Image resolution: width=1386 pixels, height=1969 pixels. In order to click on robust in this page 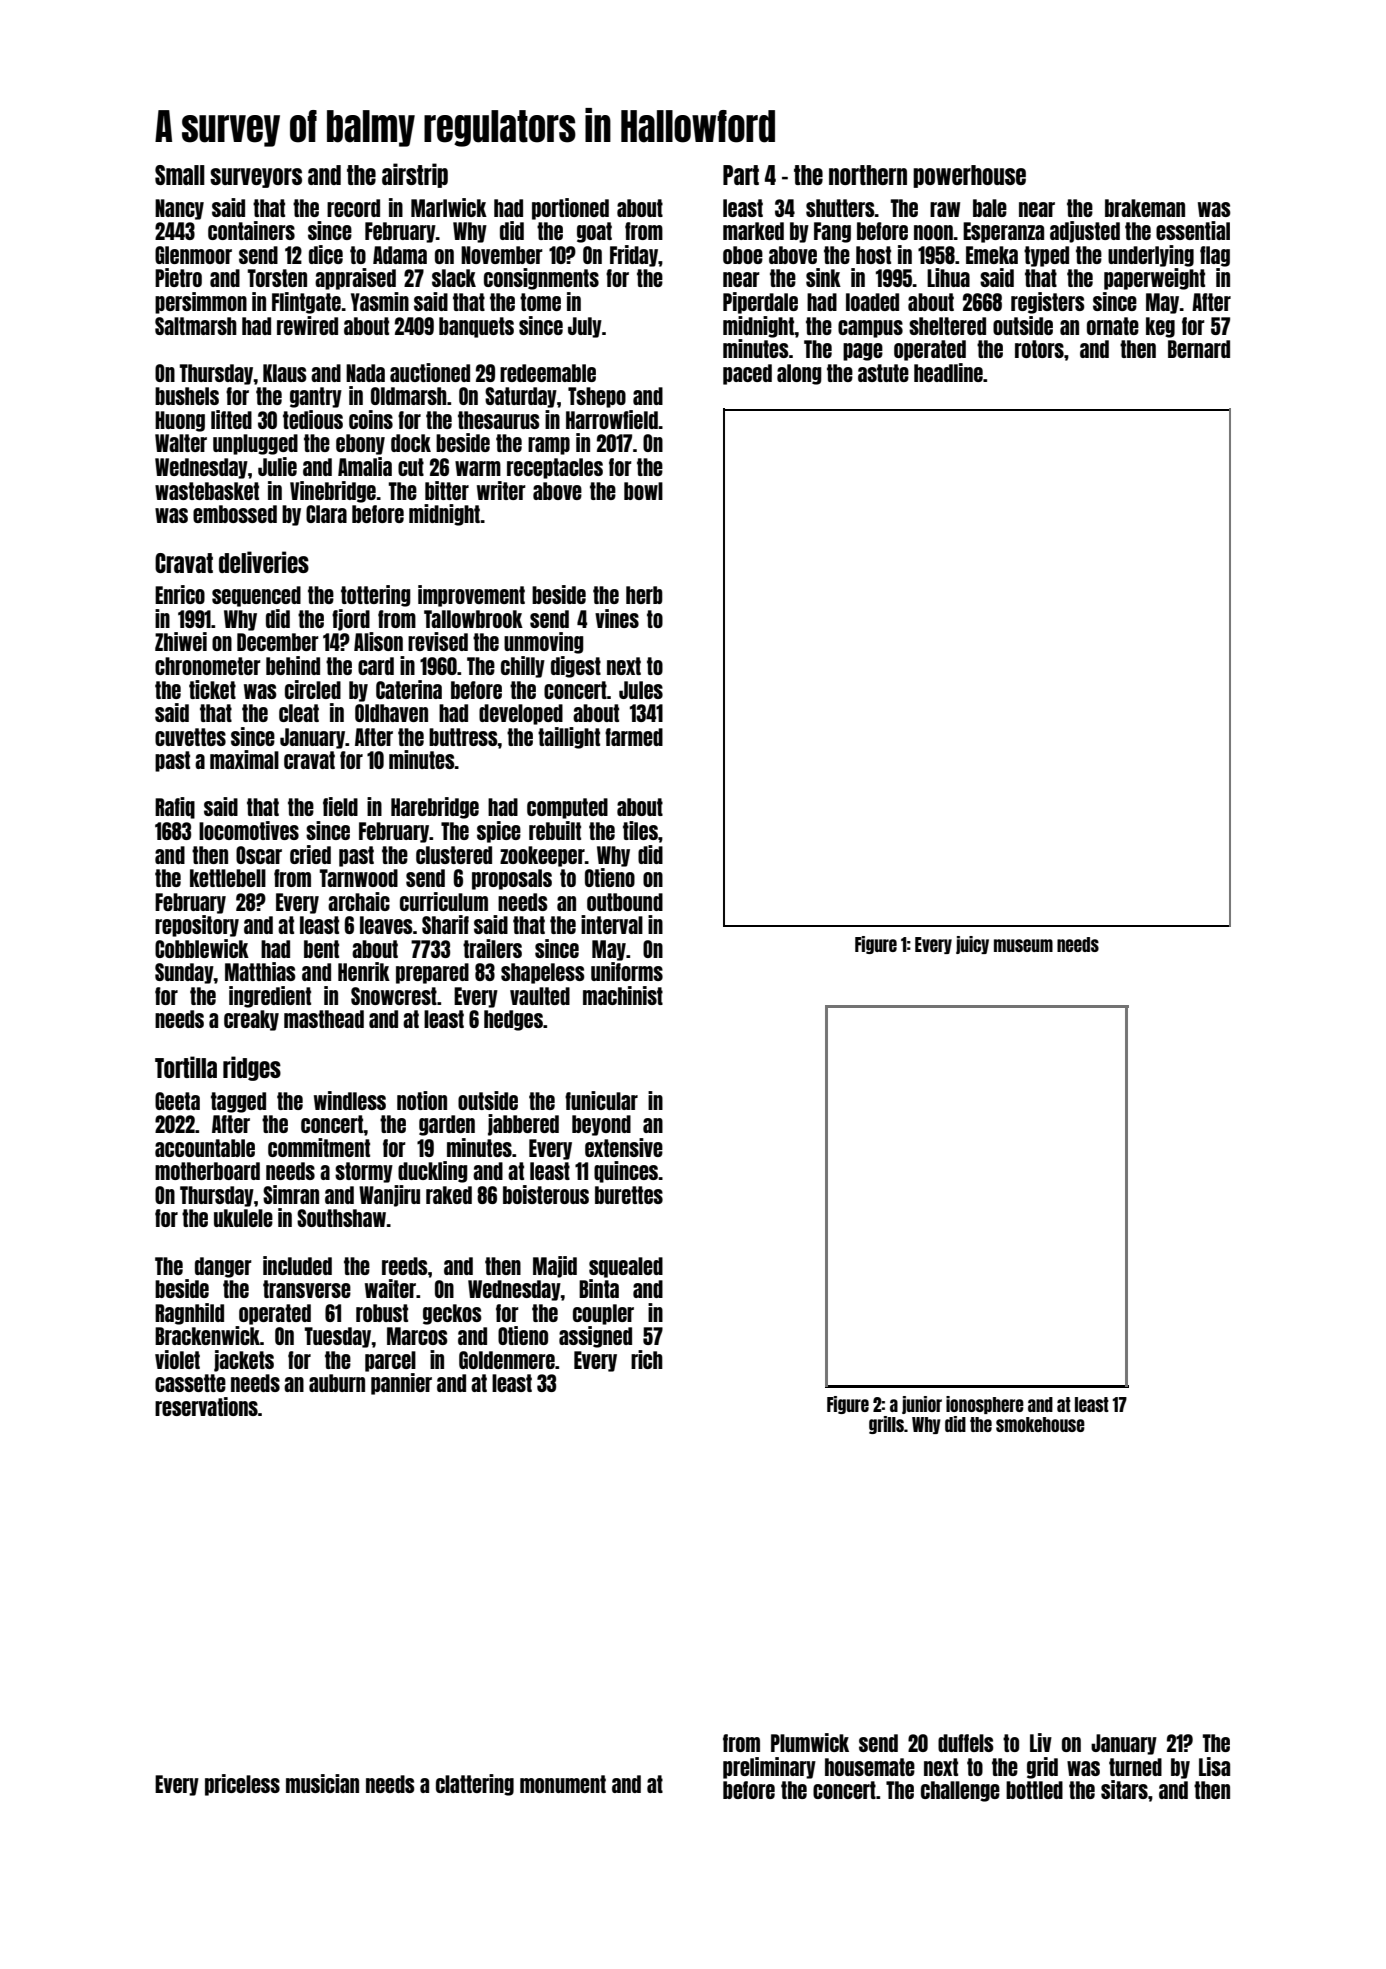, I will do `click(382, 1313)`.
